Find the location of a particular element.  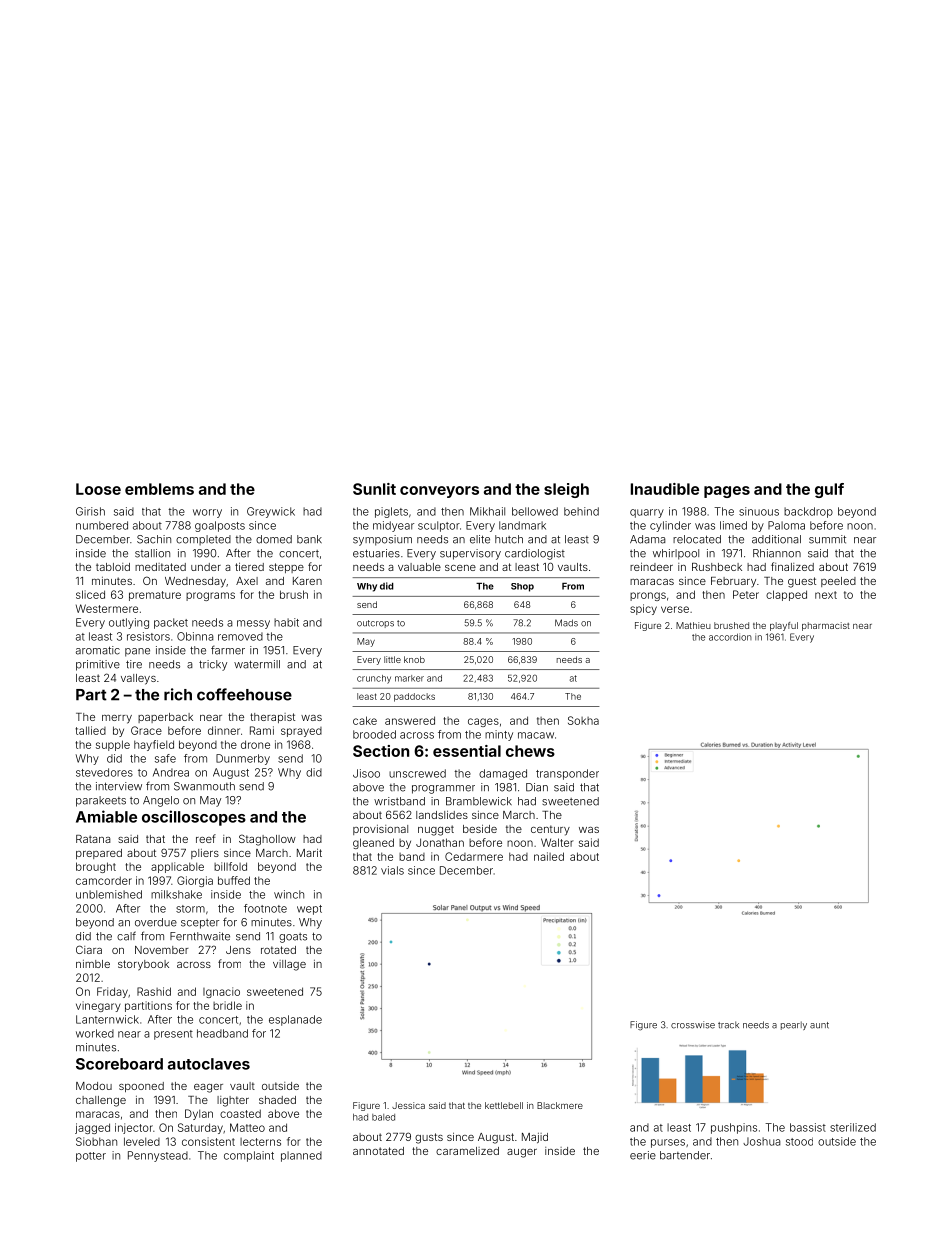

crosswise is located at coordinates (693, 1025).
